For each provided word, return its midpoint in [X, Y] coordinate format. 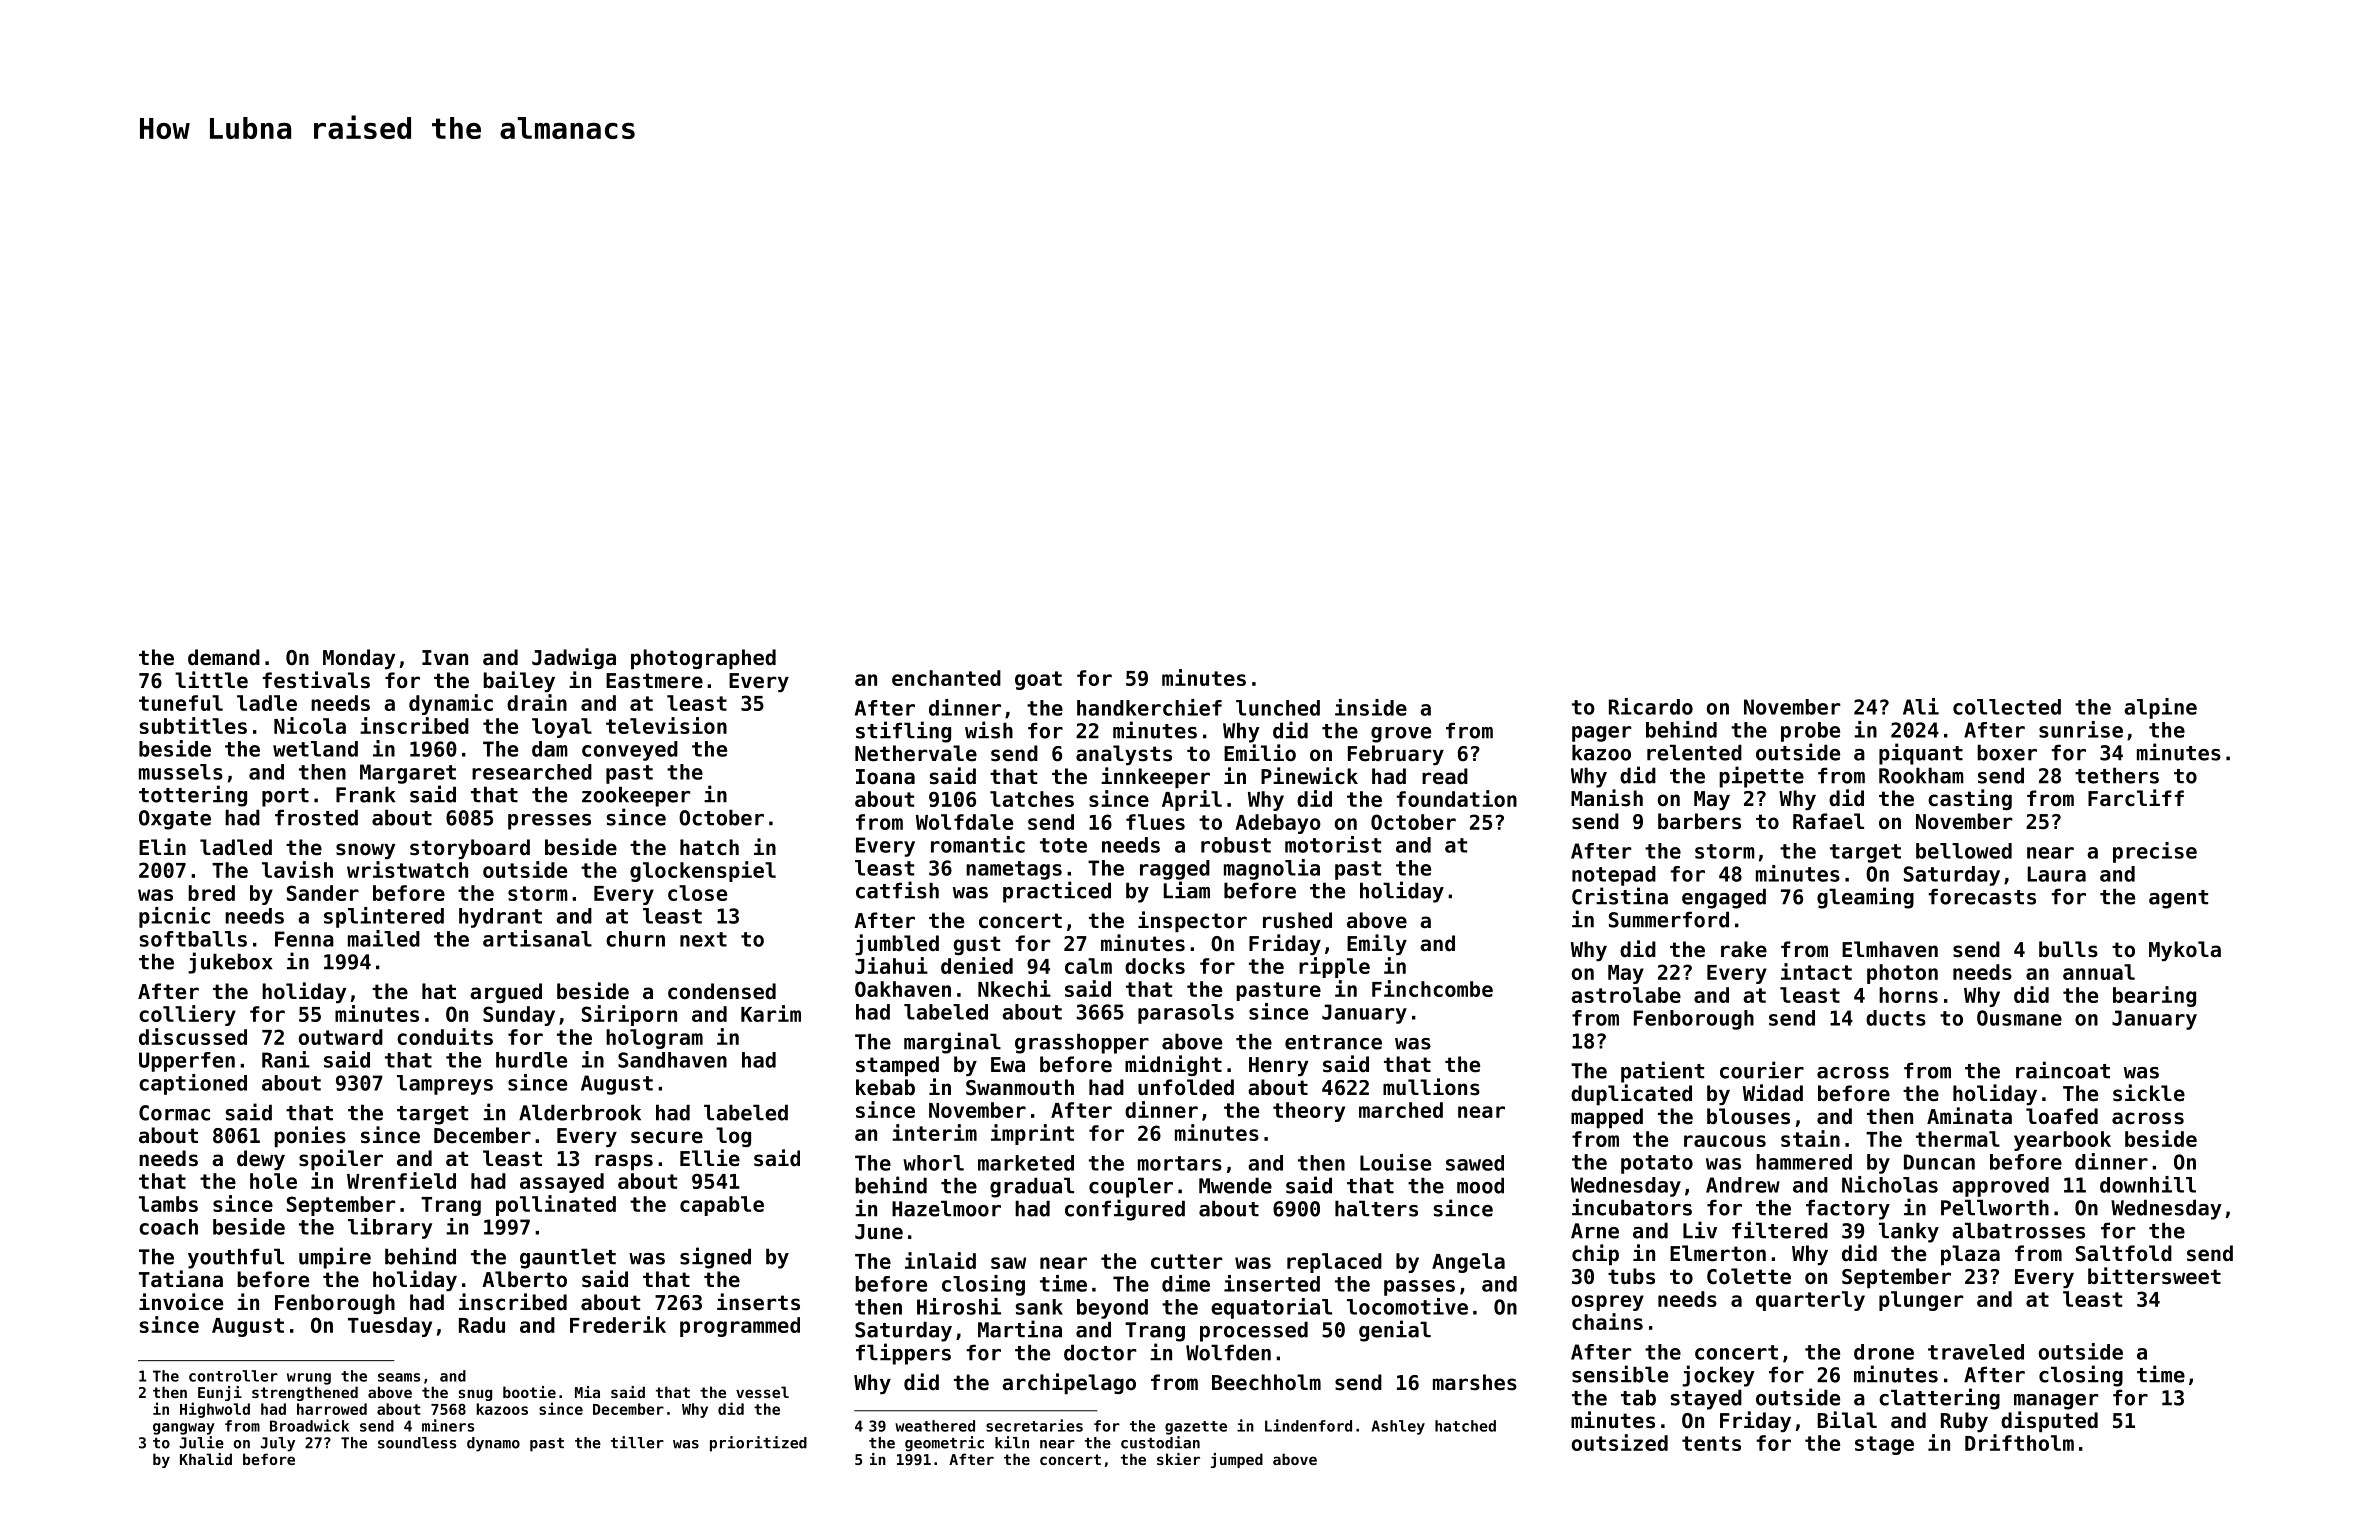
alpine [2160, 708]
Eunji [220, 1393]
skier [1178, 1459]
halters [1376, 1208]
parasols [1186, 1014]
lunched [1278, 708]
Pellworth [1995, 1207]
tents [1711, 1443]
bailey [519, 681]
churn [635, 939]
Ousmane [2019, 1018]
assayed [562, 1183]
